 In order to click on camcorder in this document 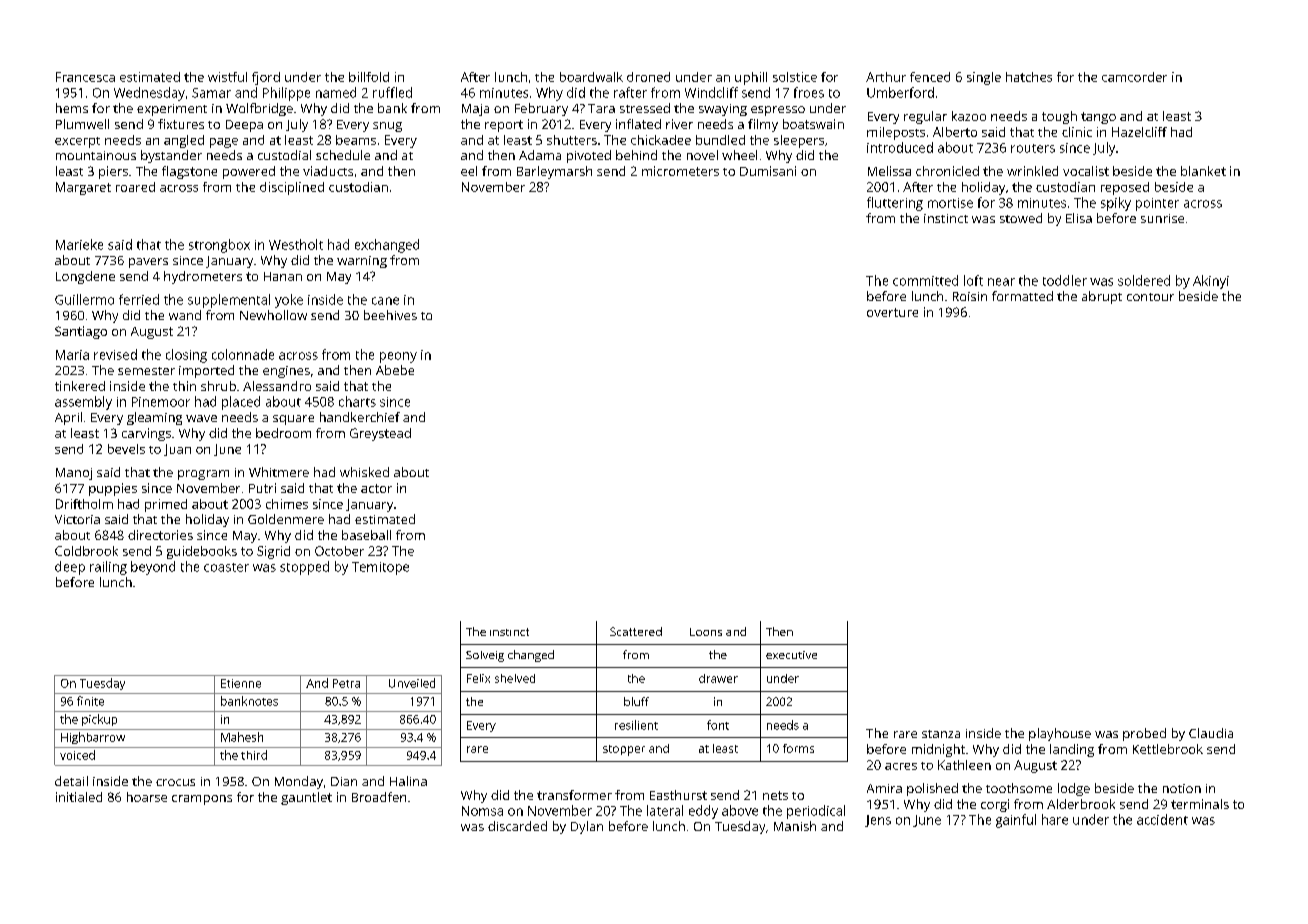, I will do `click(1134, 77)`.
